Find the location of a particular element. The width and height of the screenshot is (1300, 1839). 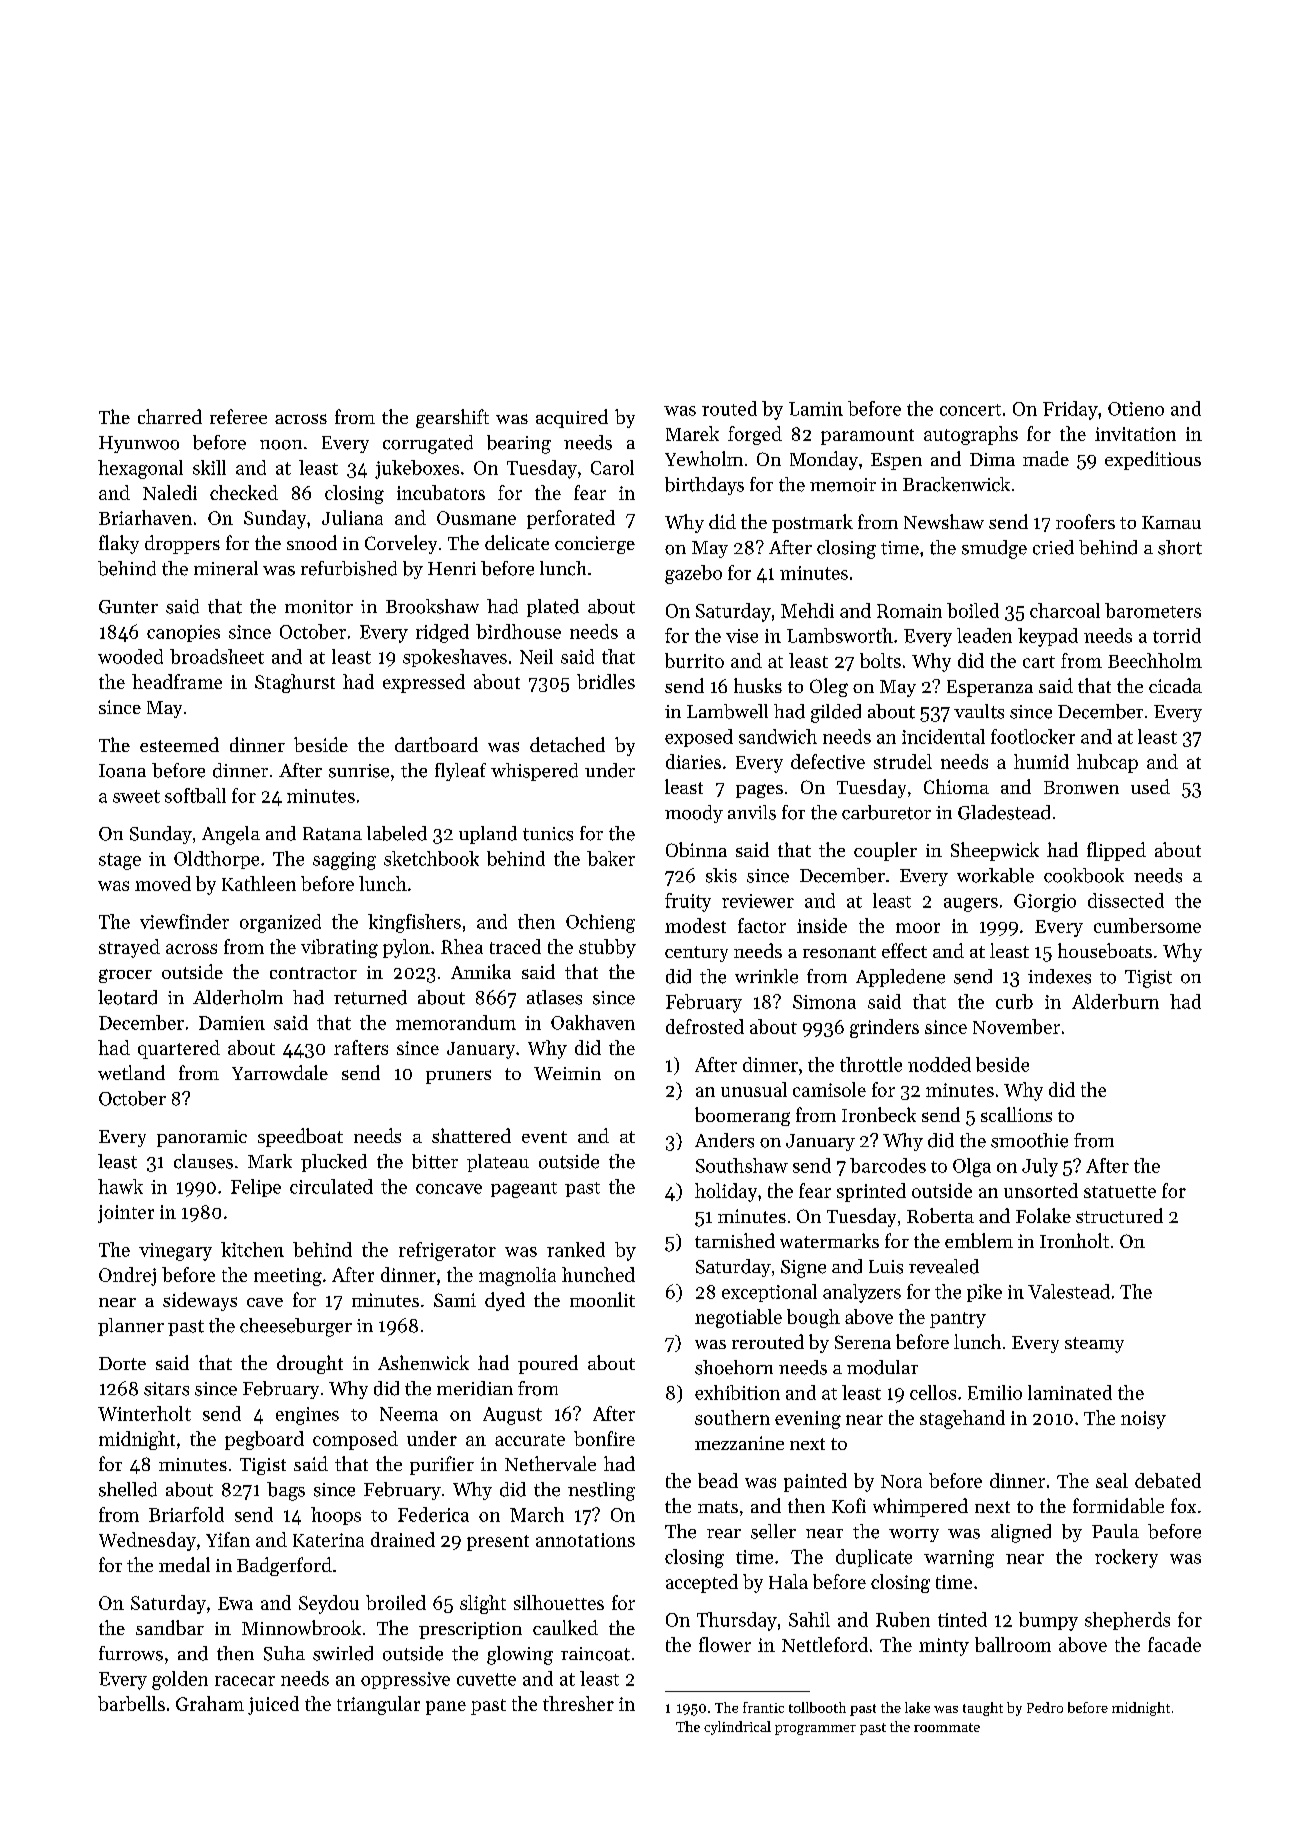

nodded is located at coordinates (939, 1064).
